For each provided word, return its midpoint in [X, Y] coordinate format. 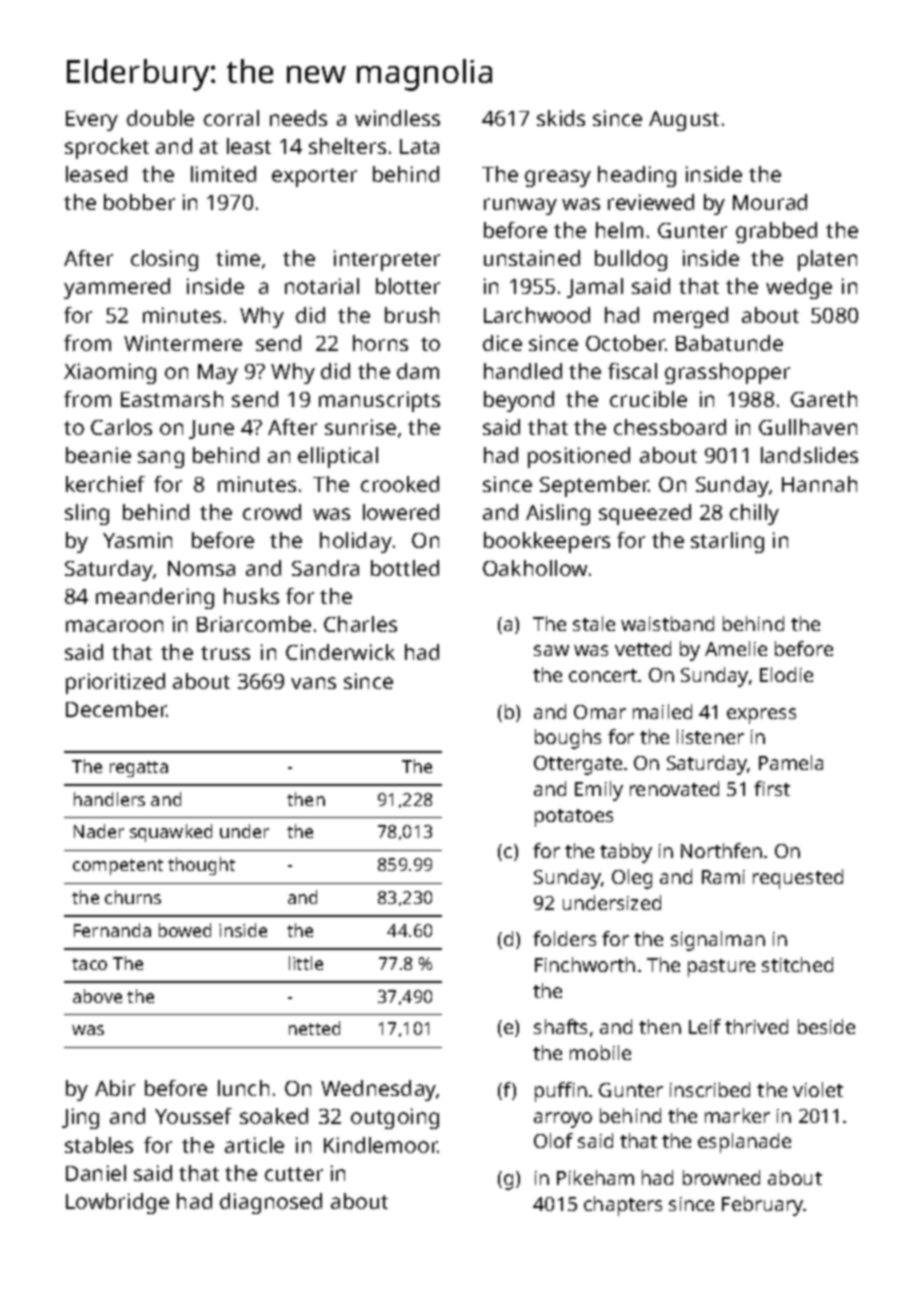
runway [520, 206]
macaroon [114, 626]
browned [721, 1177]
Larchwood [537, 315]
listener [710, 736]
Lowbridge [117, 1203]
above [97, 996]
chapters [623, 1206]
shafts [560, 1026]
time [238, 258]
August [684, 121]
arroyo [563, 1120]
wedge [799, 288]
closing [164, 260]
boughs [568, 739]
